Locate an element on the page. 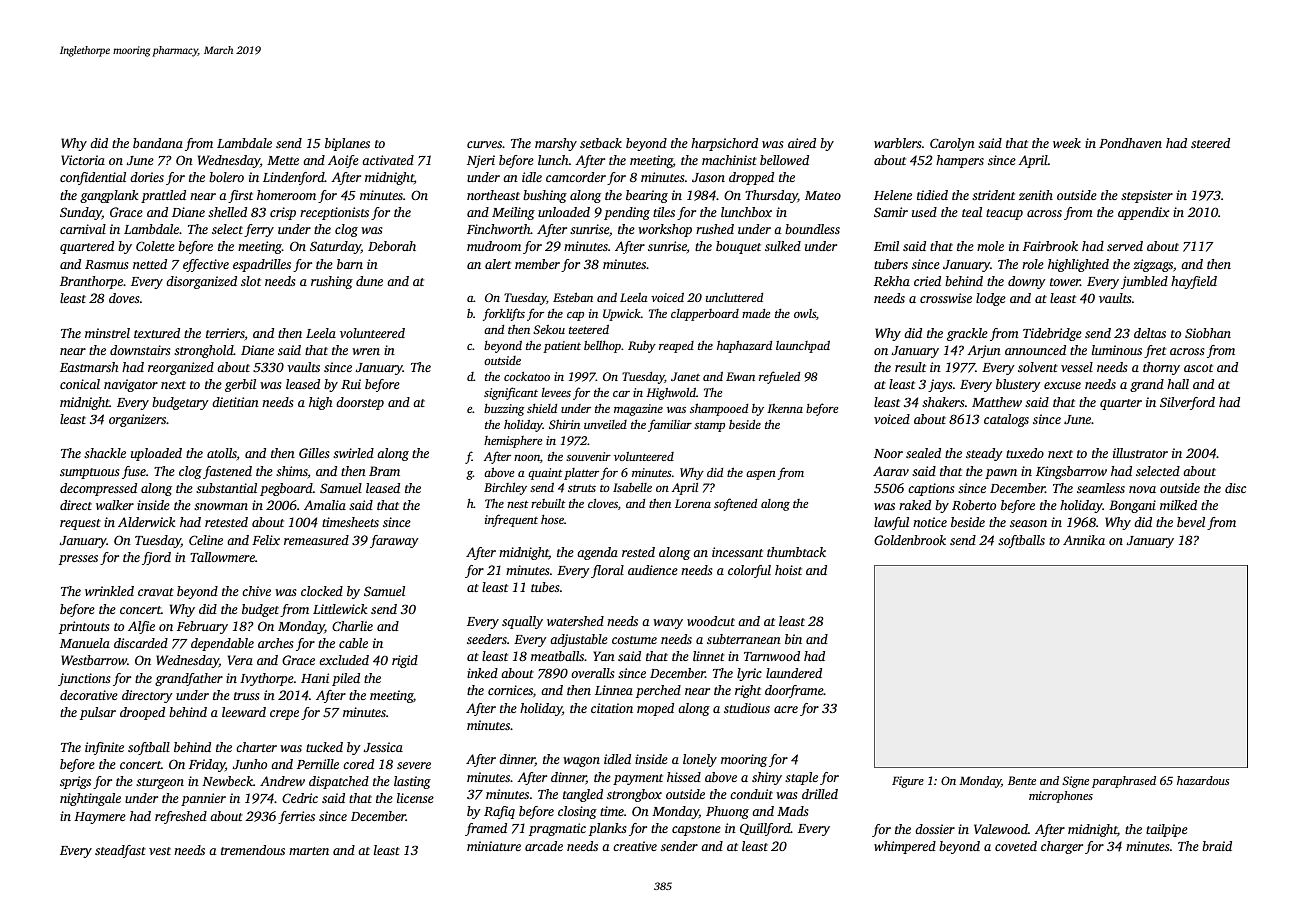  owls is located at coordinates (805, 313).
